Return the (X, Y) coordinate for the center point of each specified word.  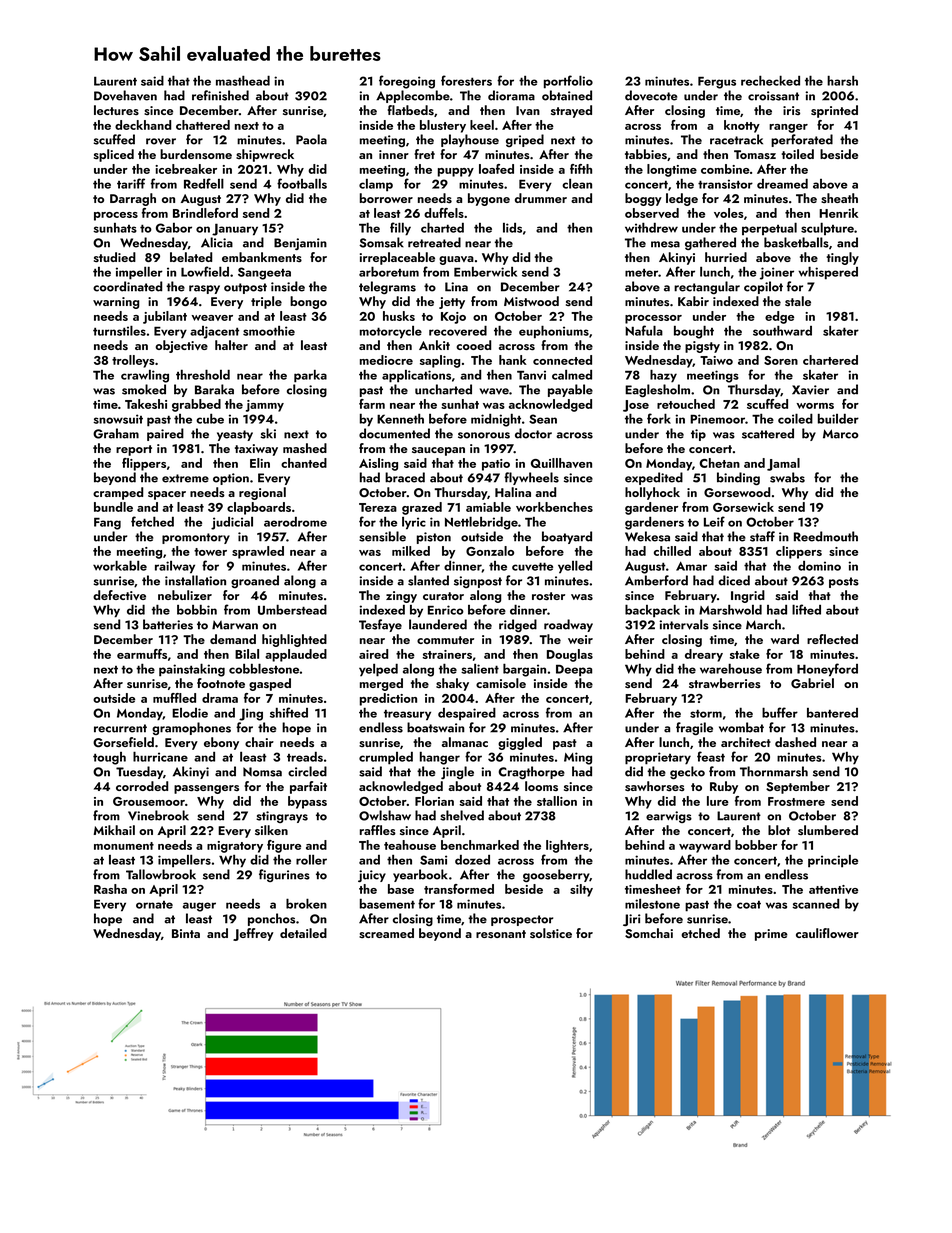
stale (798, 301)
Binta (186, 933)
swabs (787, 477)
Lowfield (205, 271)
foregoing (407, 82)
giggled (520, 743)
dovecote (651, 95)
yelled (575, 567)
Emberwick (485, 272)
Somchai (649, 933)
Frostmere (796, 801)
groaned (255, 581)
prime (771, 935)
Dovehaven (125, 95)
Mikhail (114, 830)
